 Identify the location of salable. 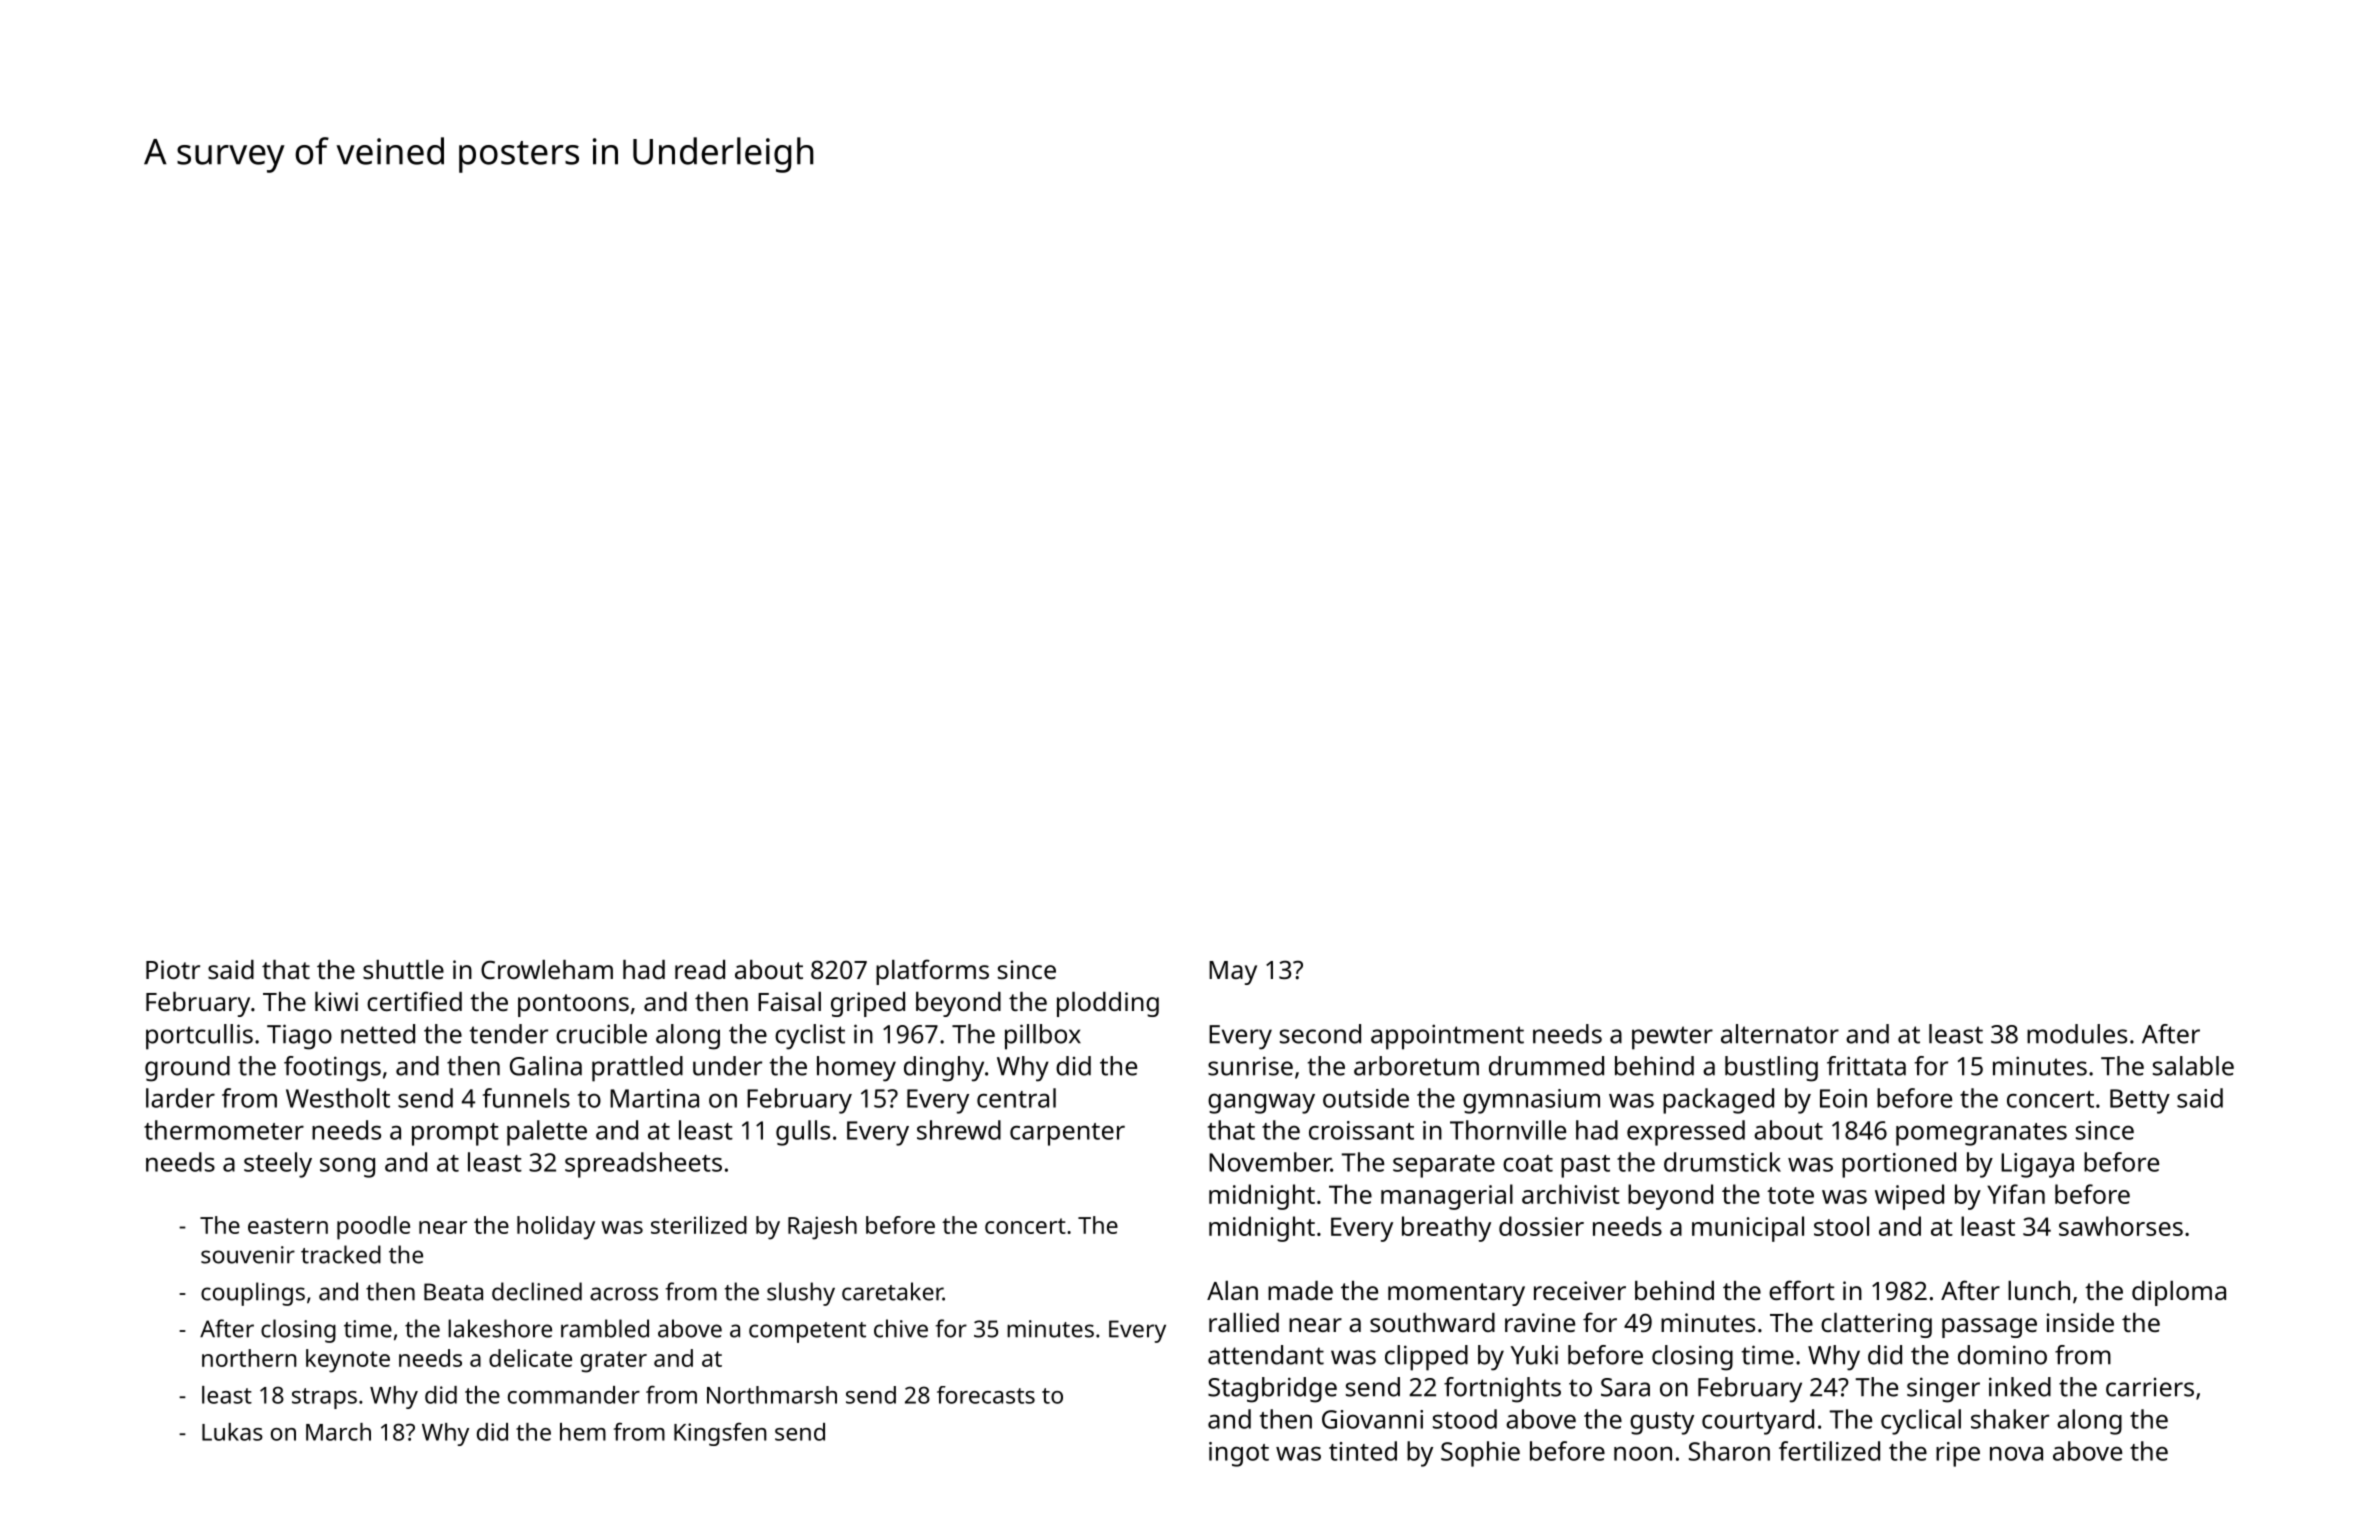
(2193, 1066).
